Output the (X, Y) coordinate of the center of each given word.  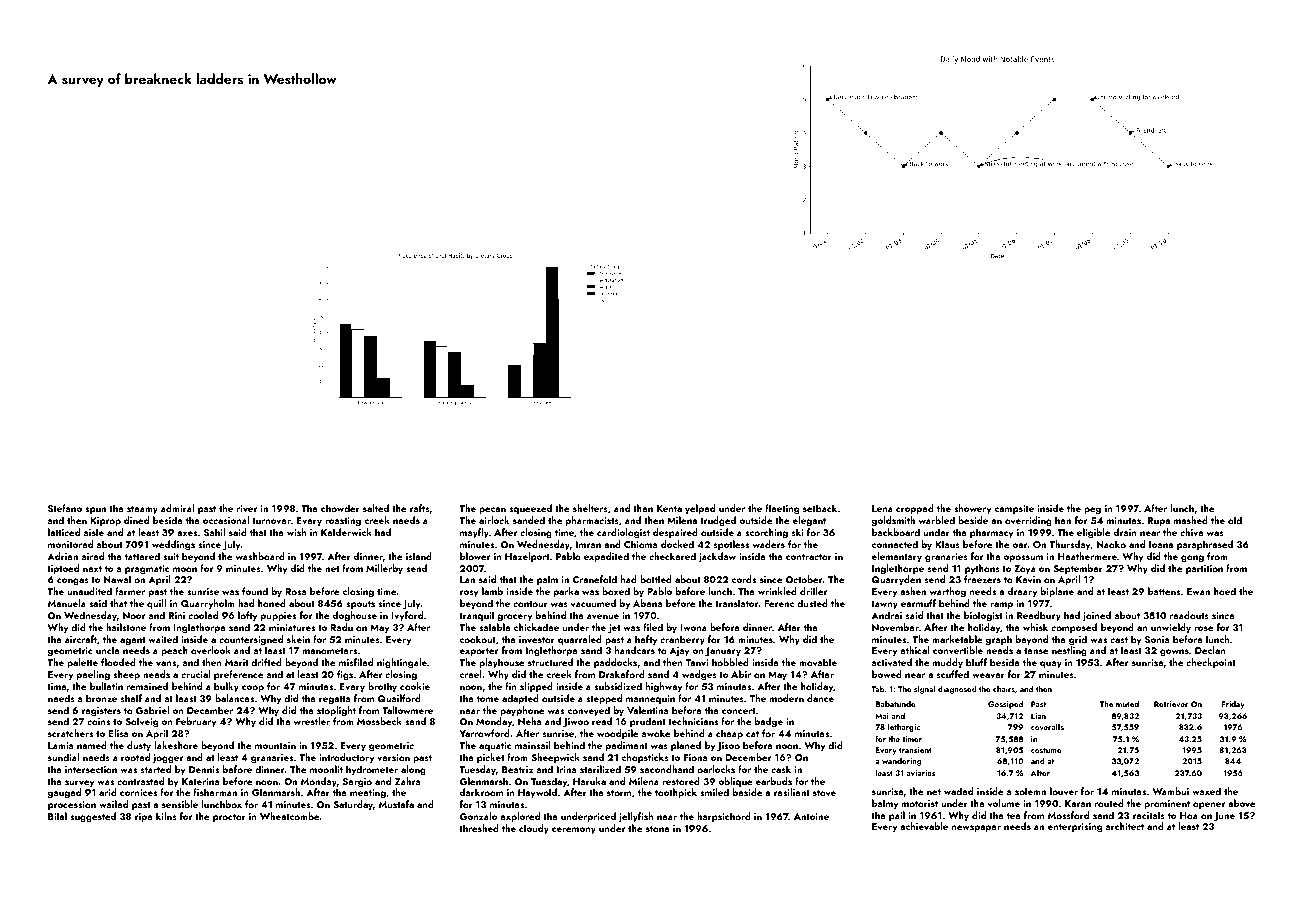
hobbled (730, 662)
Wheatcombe (290, 816)
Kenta (669, 508)
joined (1096, 616)
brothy (382, 687)
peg (1092, 511)
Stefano (65, 508)
